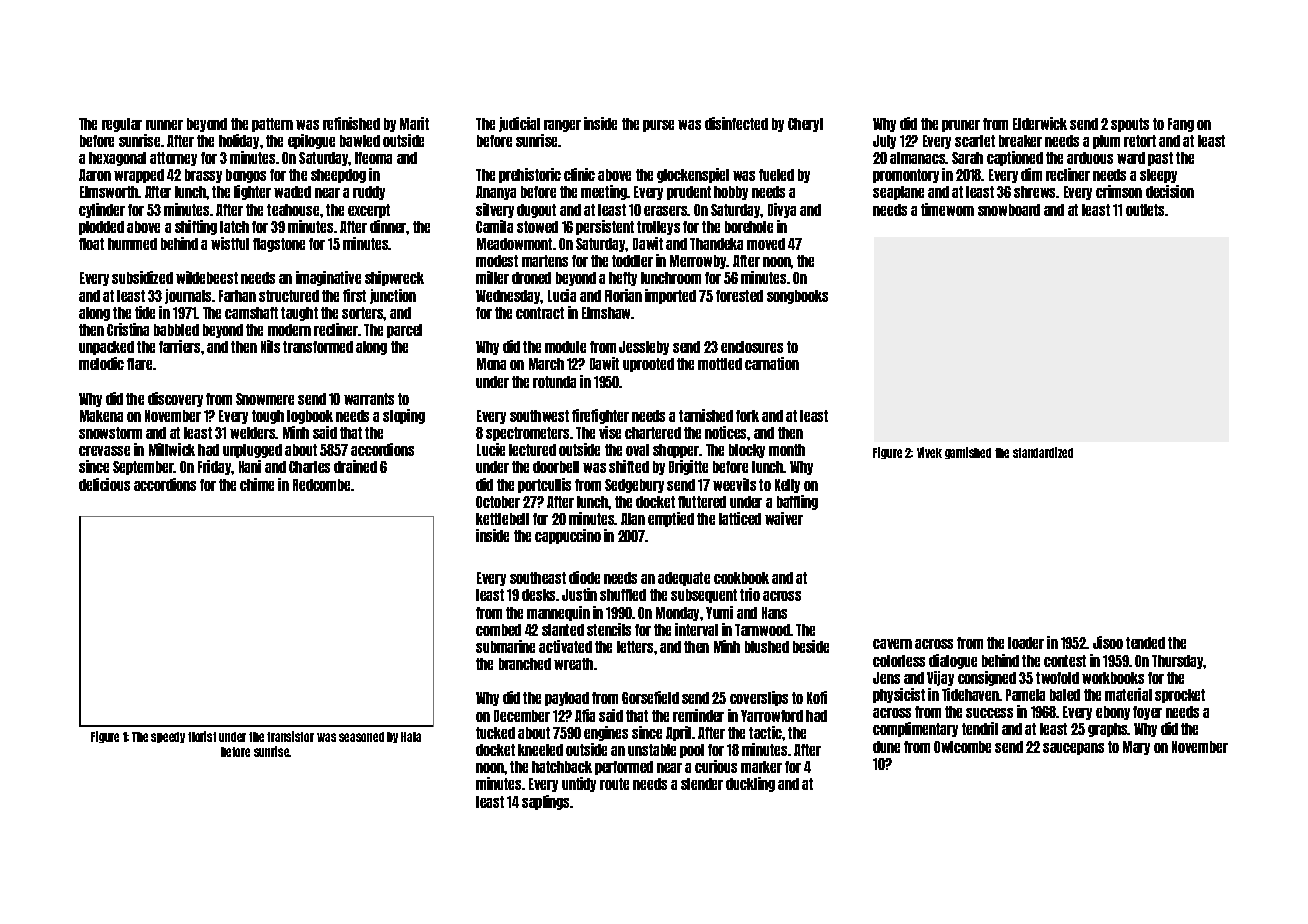 The height and width of the screenshot is (924, 1308). Describe the element at coordinates (289, 330) in the screenshot. I see `modern` at that location.
